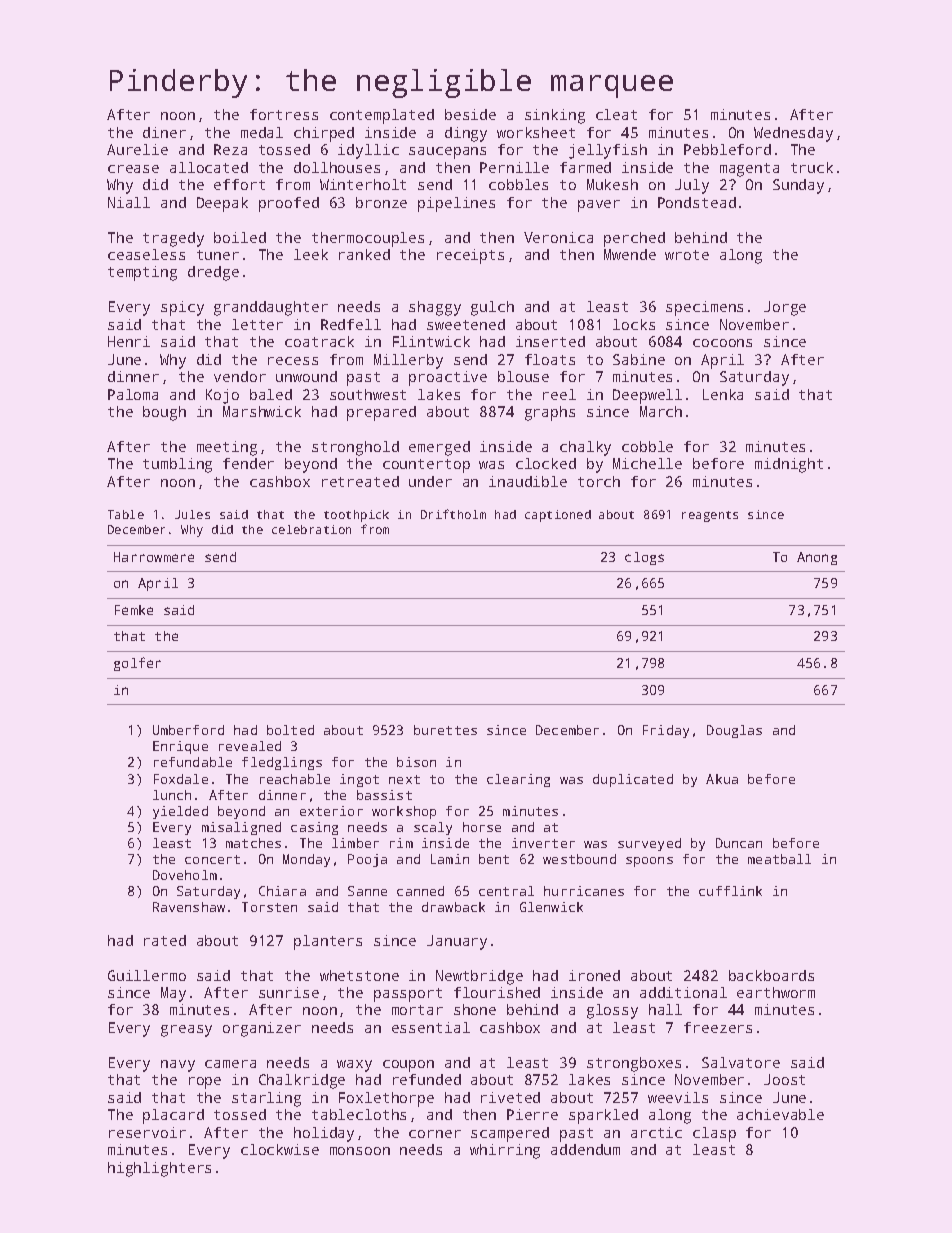 Image resolution: width=952 pixels, height=1233 pixels. Describe the element at coordinates (368, 239) in the screenshot. I see `thermocouples` at that location.
